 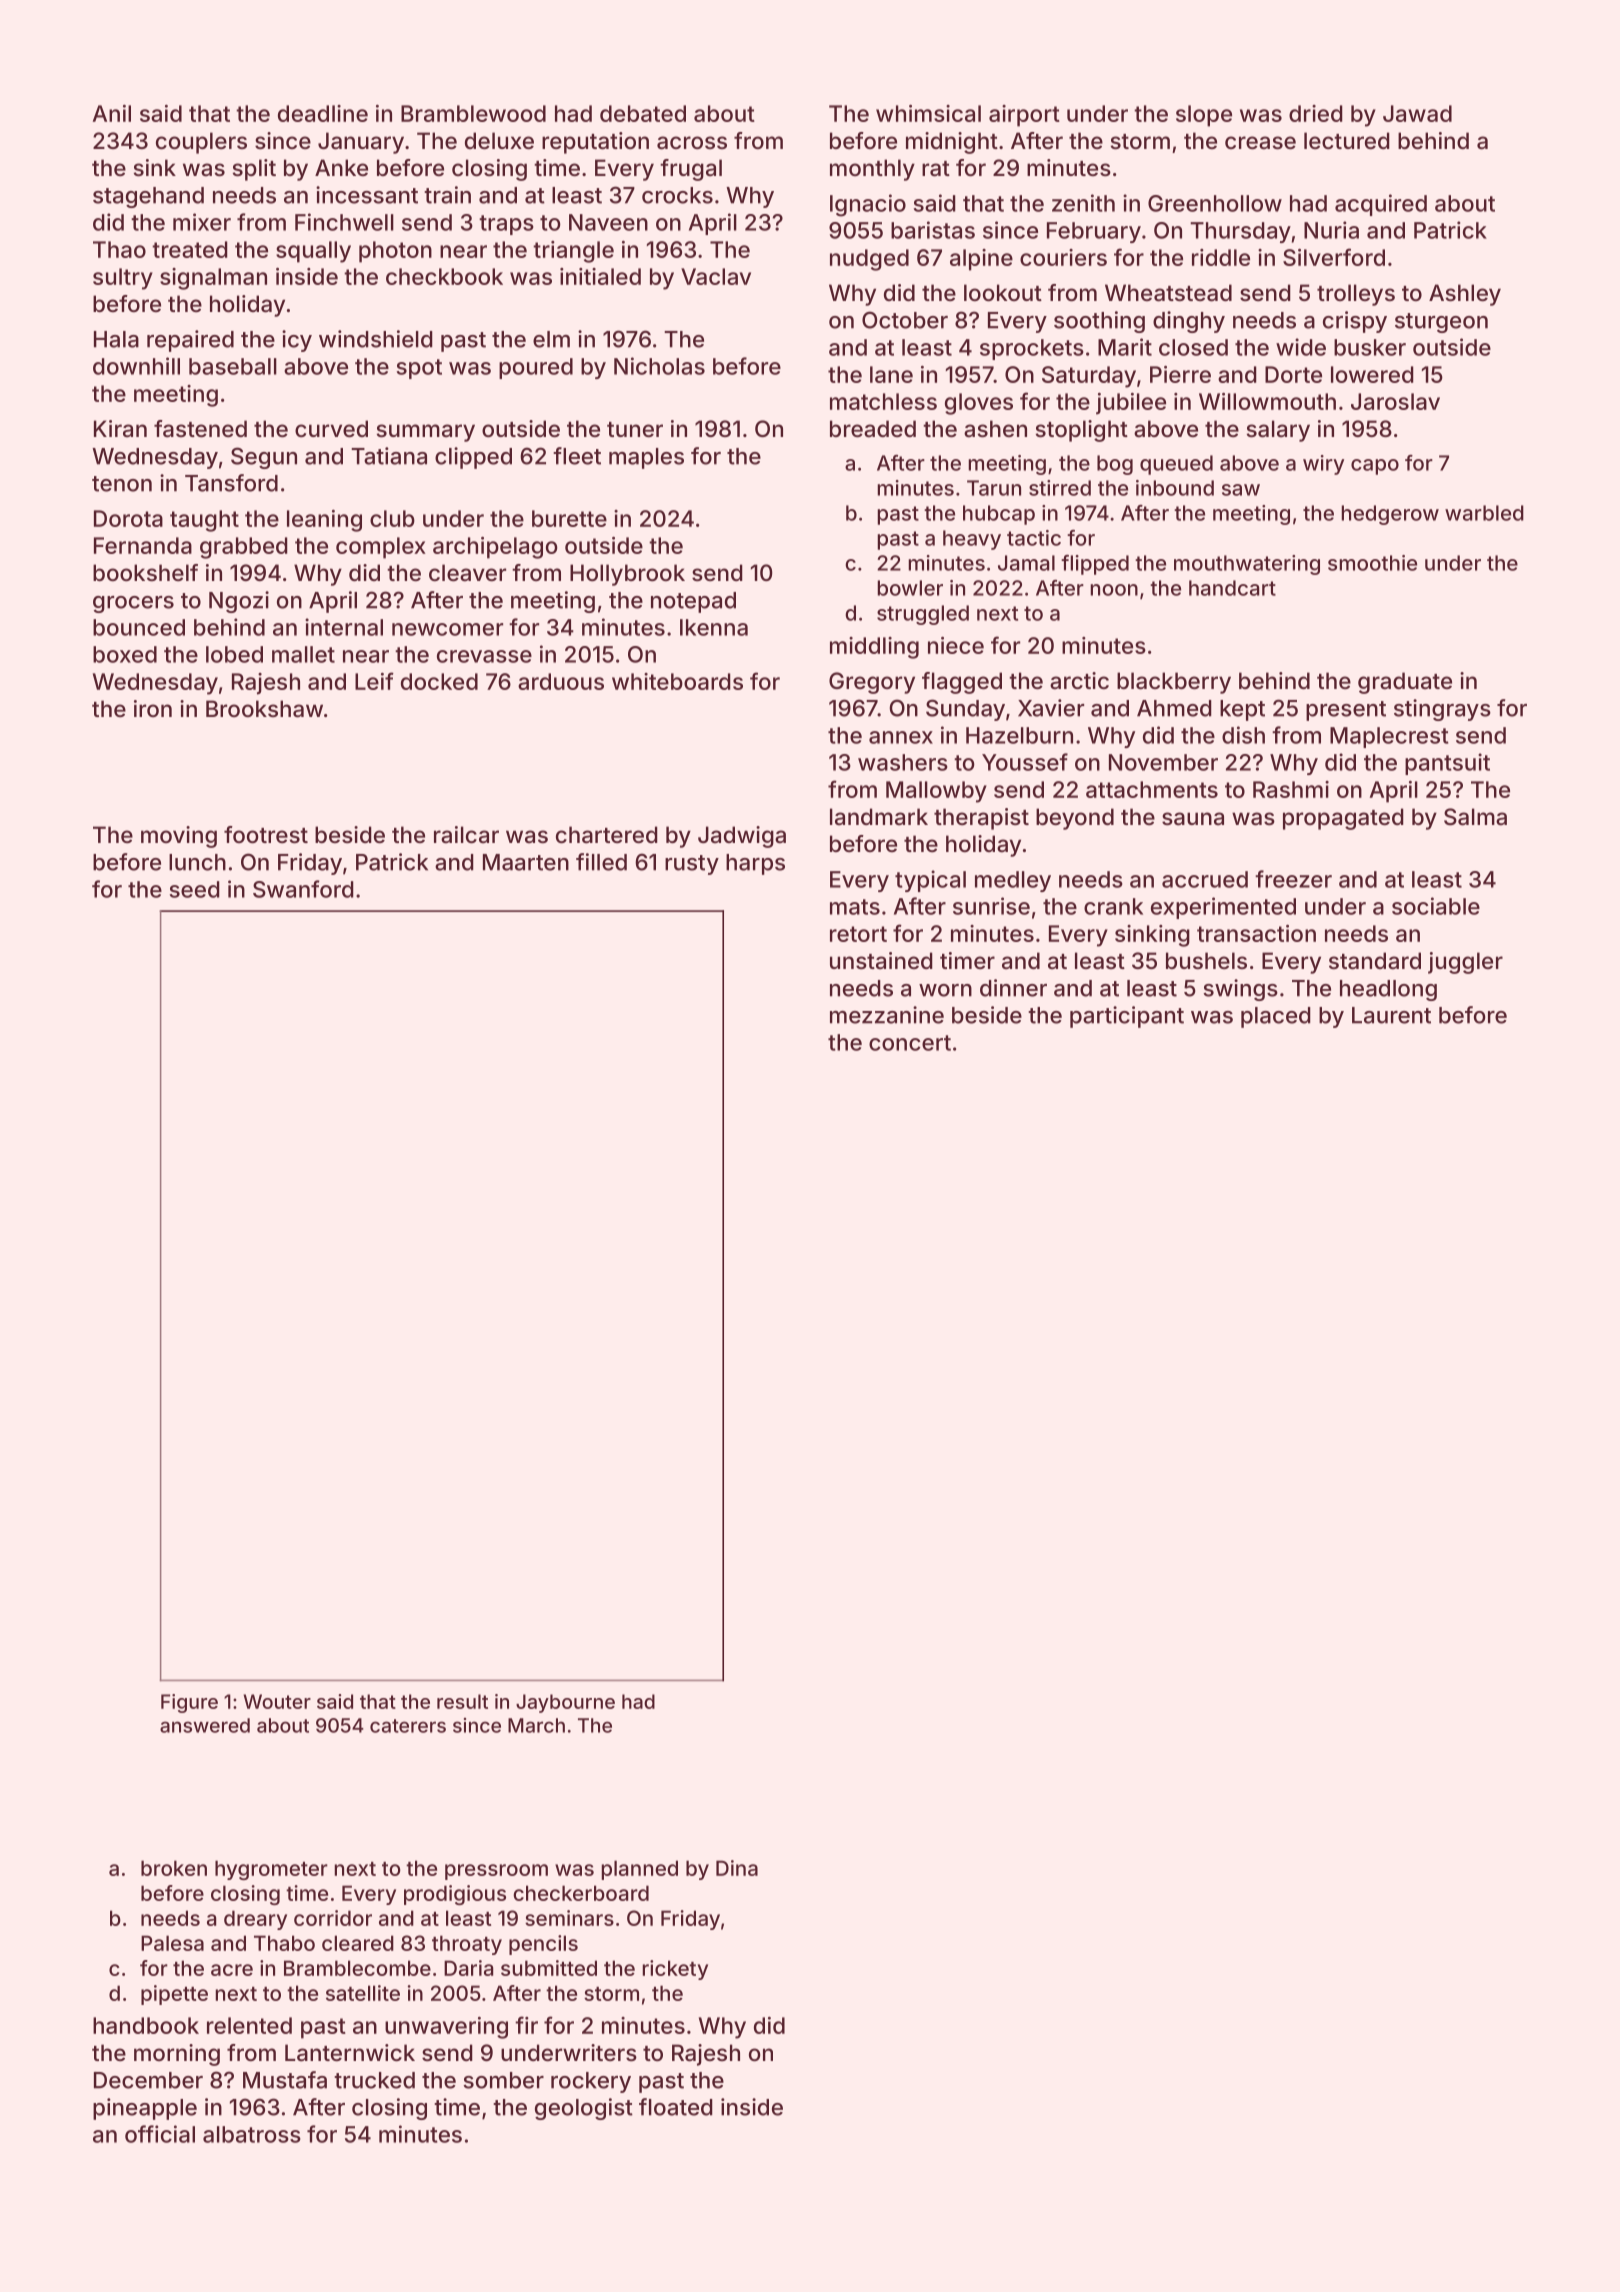 I want to click on Jaybourne, so click(x=565, y=1703).
